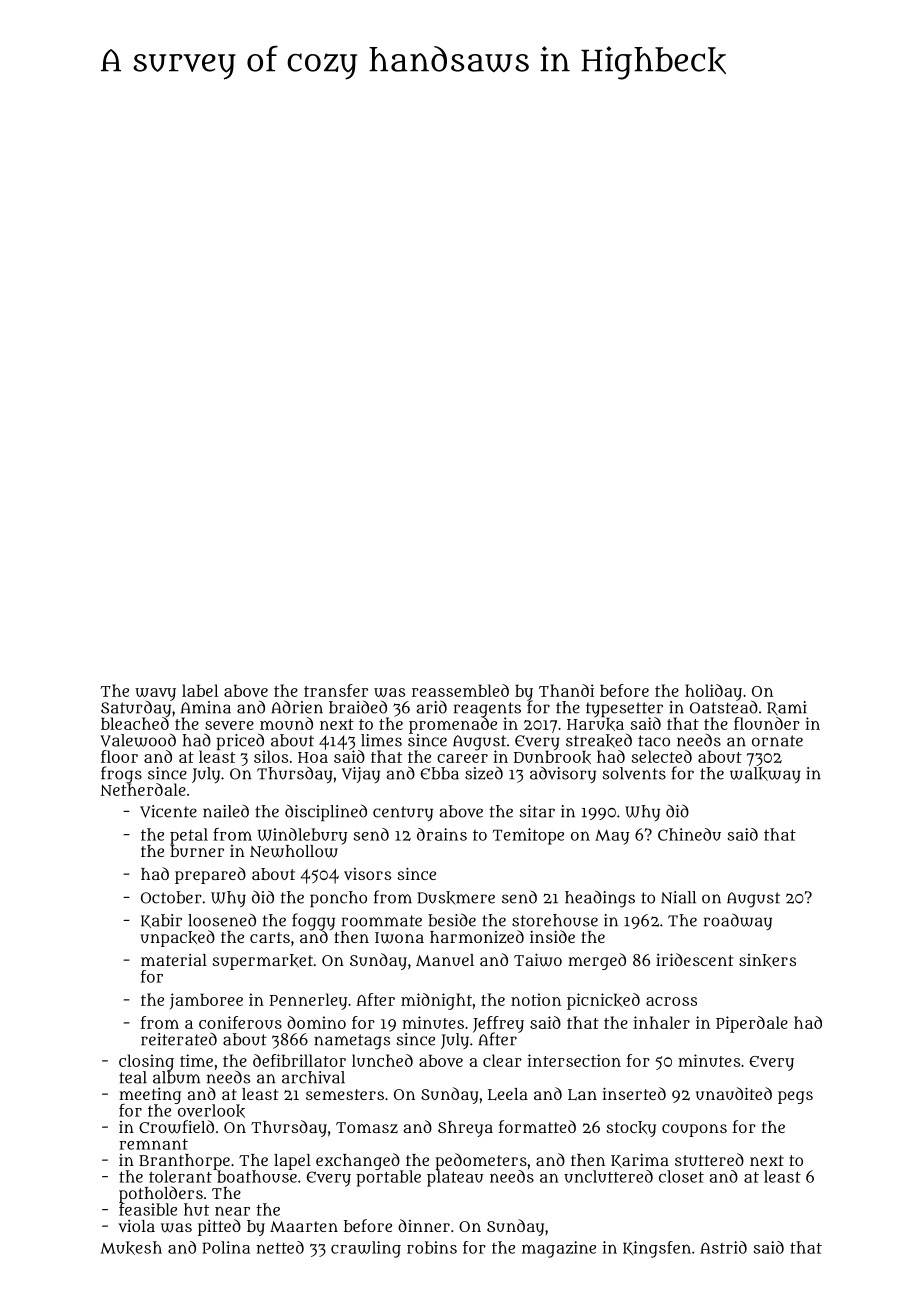  I want to click on Polina, so click(226, 1247).
